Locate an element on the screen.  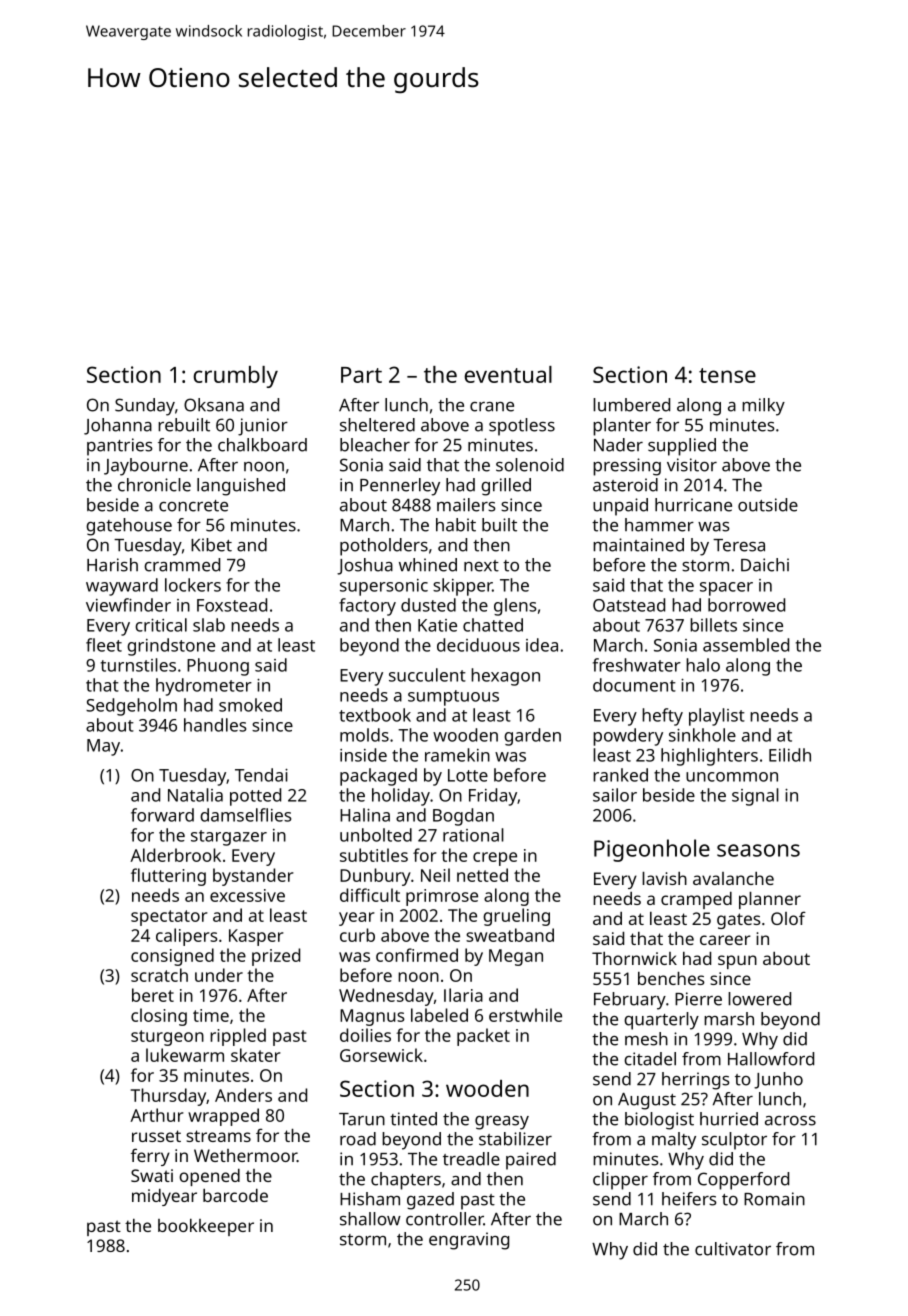
Part is located at coordinates (361, 375).
